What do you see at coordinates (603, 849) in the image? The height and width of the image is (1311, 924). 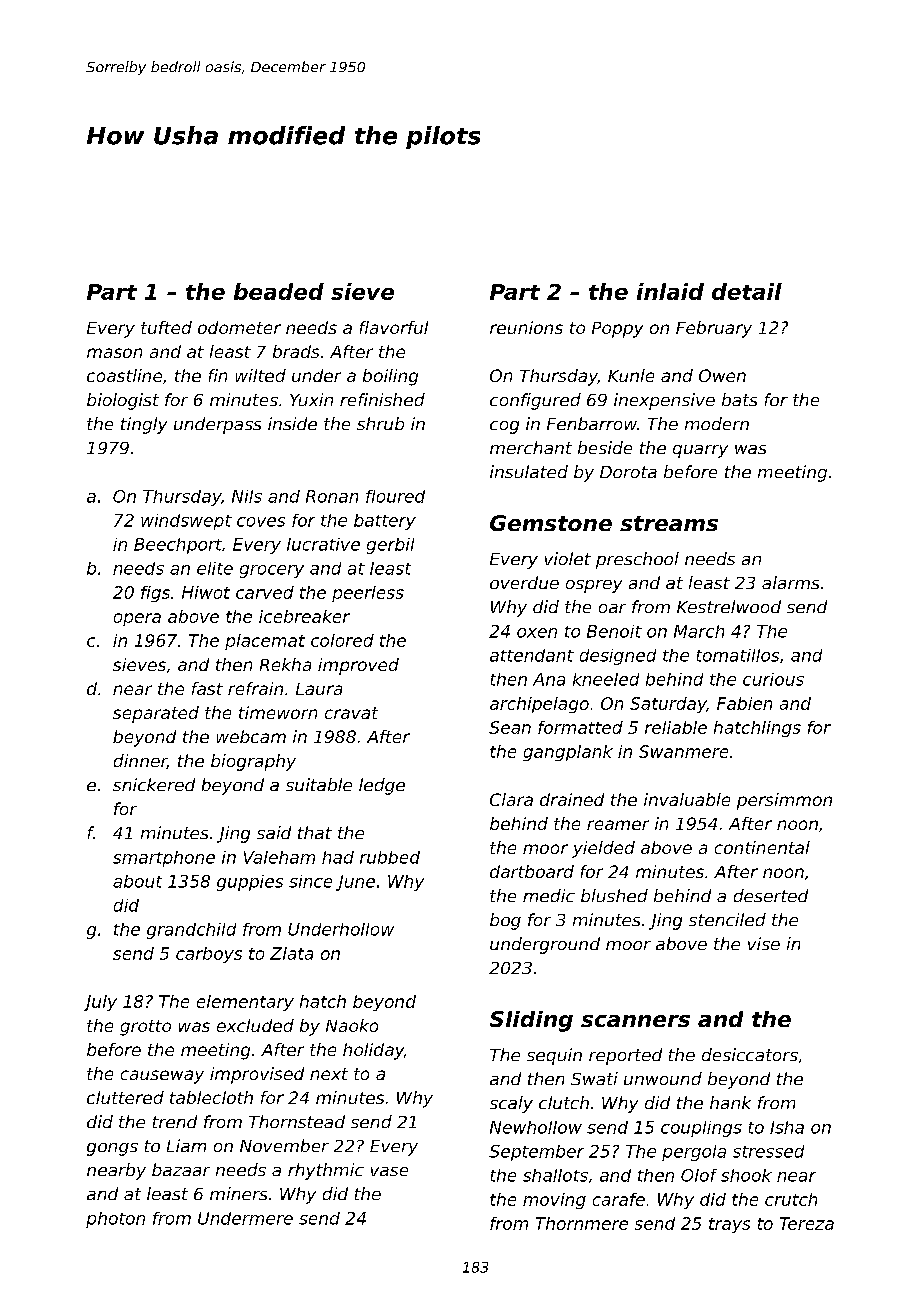 I see `yielded` at bounding box center [603, 849].
